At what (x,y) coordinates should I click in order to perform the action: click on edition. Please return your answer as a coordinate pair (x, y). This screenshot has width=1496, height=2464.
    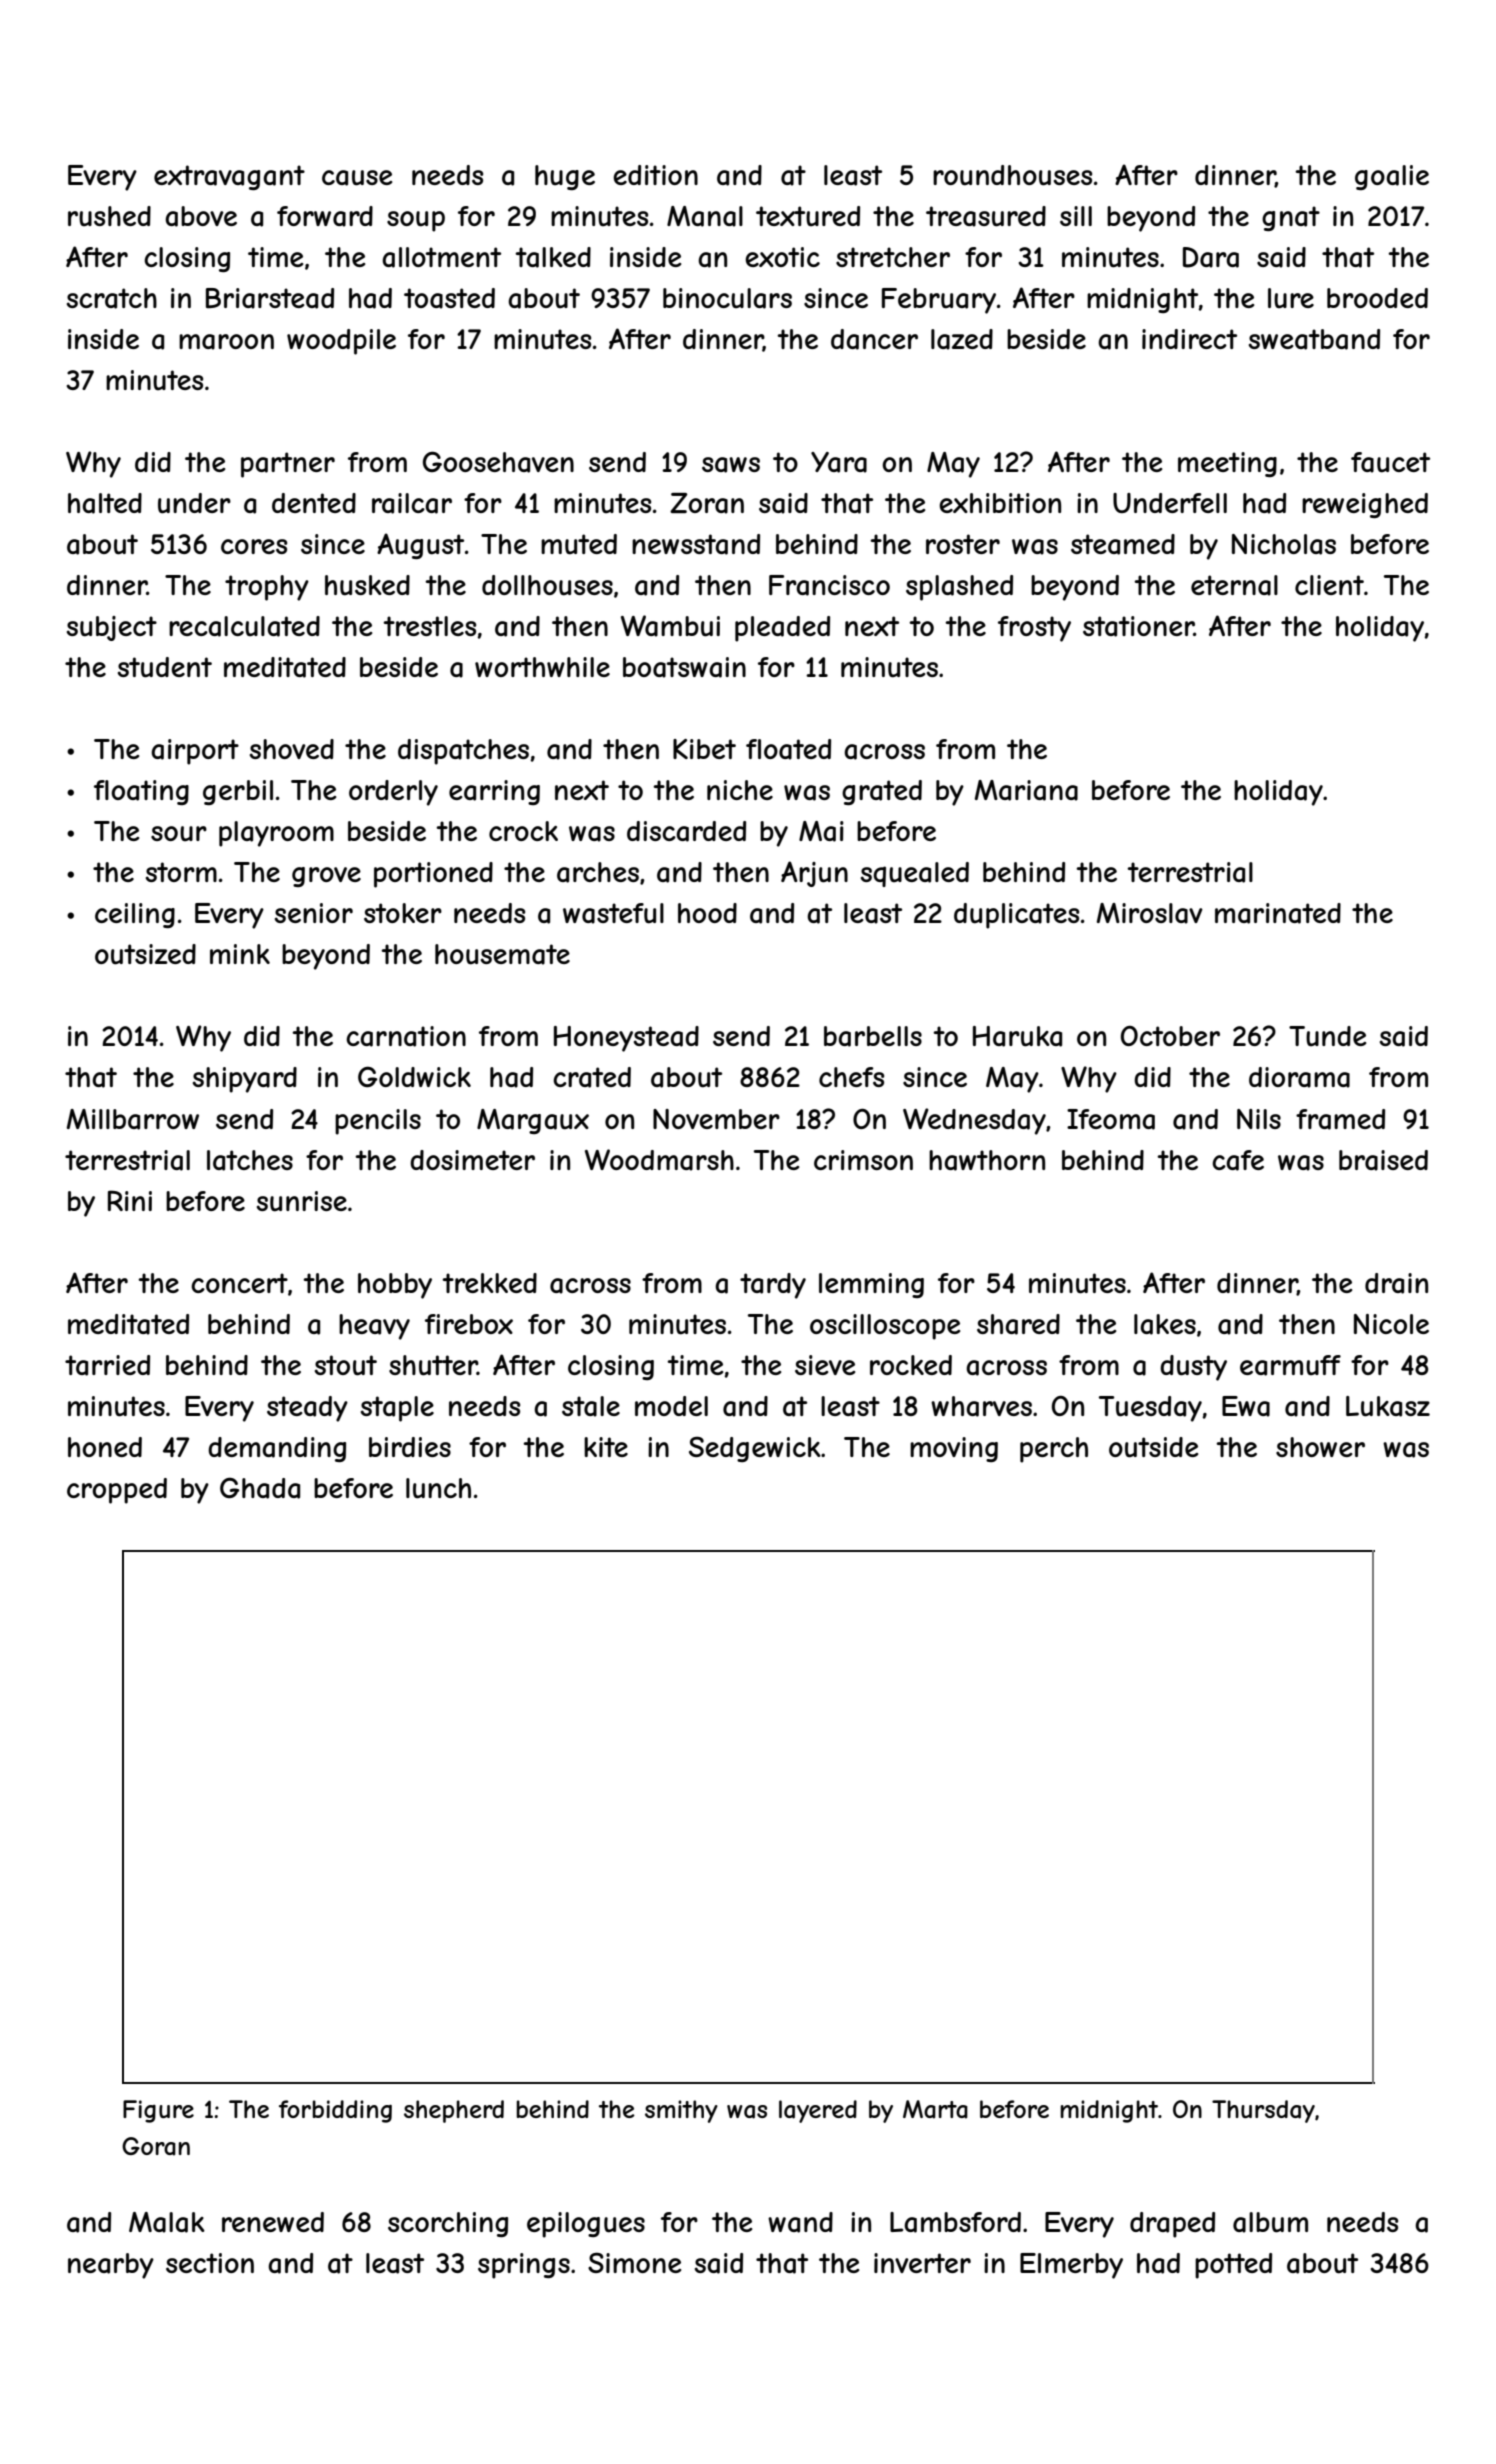
    Looking at the image, I should click on (655, 175).
